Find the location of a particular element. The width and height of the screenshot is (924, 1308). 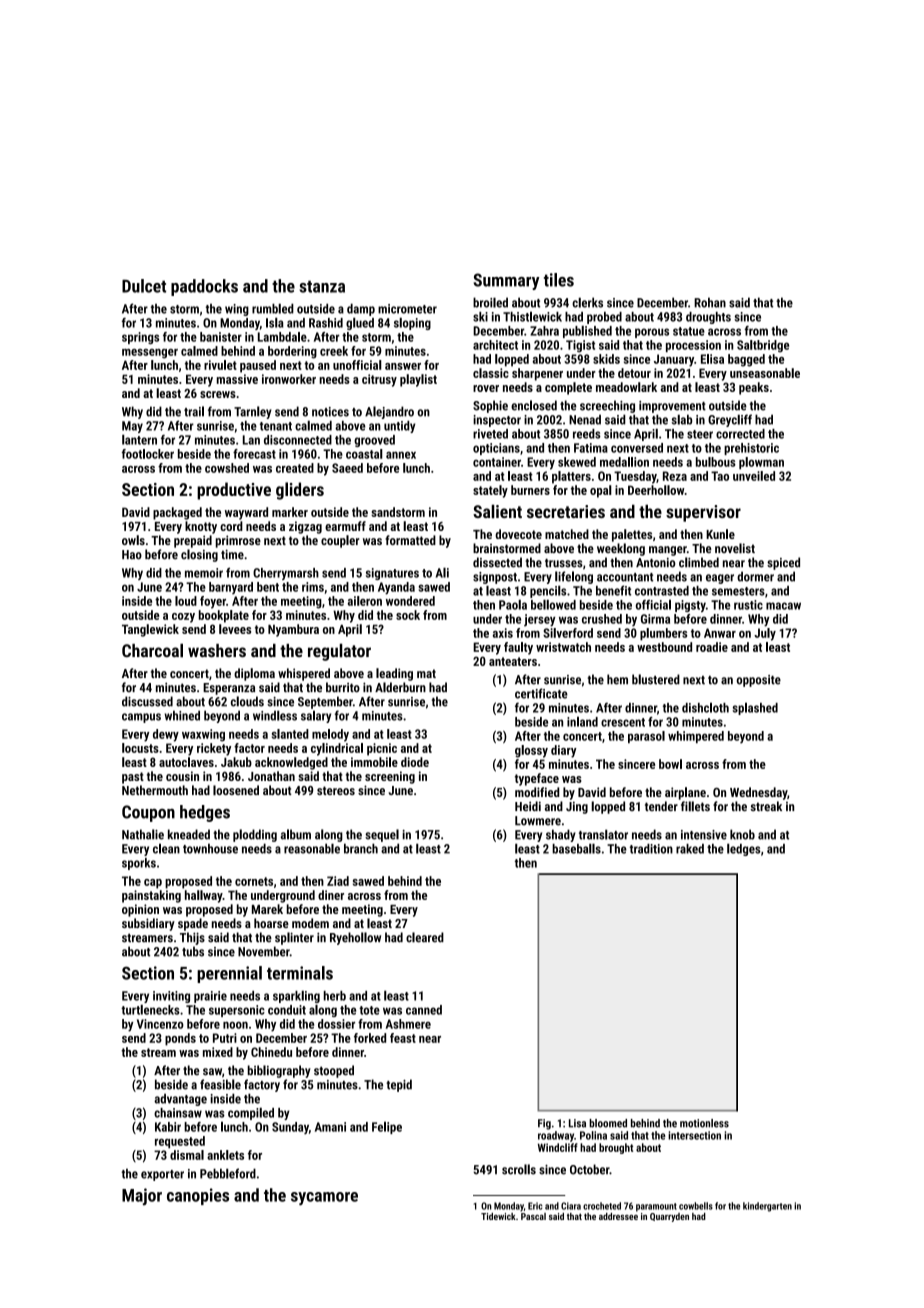

banister is located at coordinates (221, 337).
